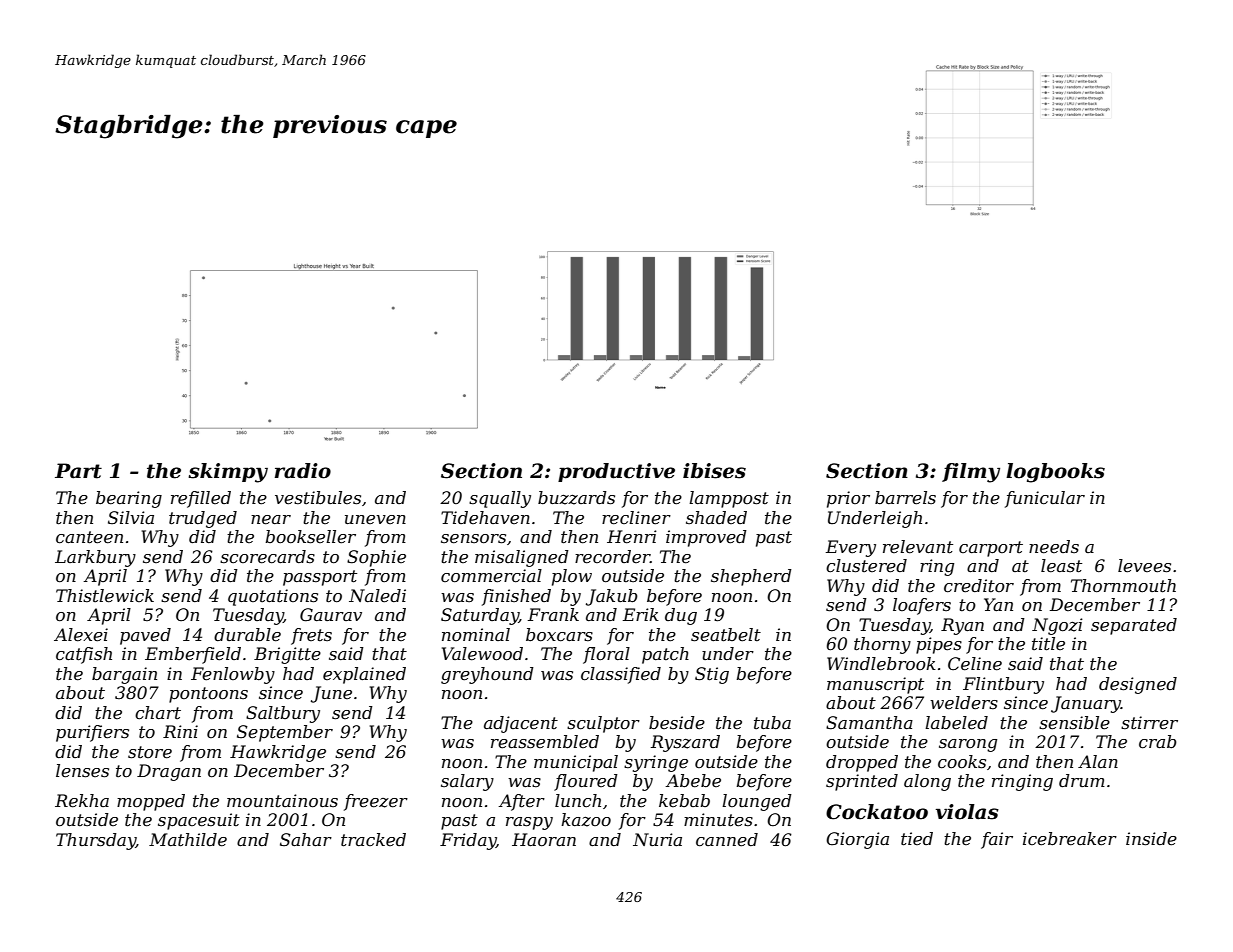 This screenshot has width=1233, height=952. I want to click on shepherd, so click(751, 577).
